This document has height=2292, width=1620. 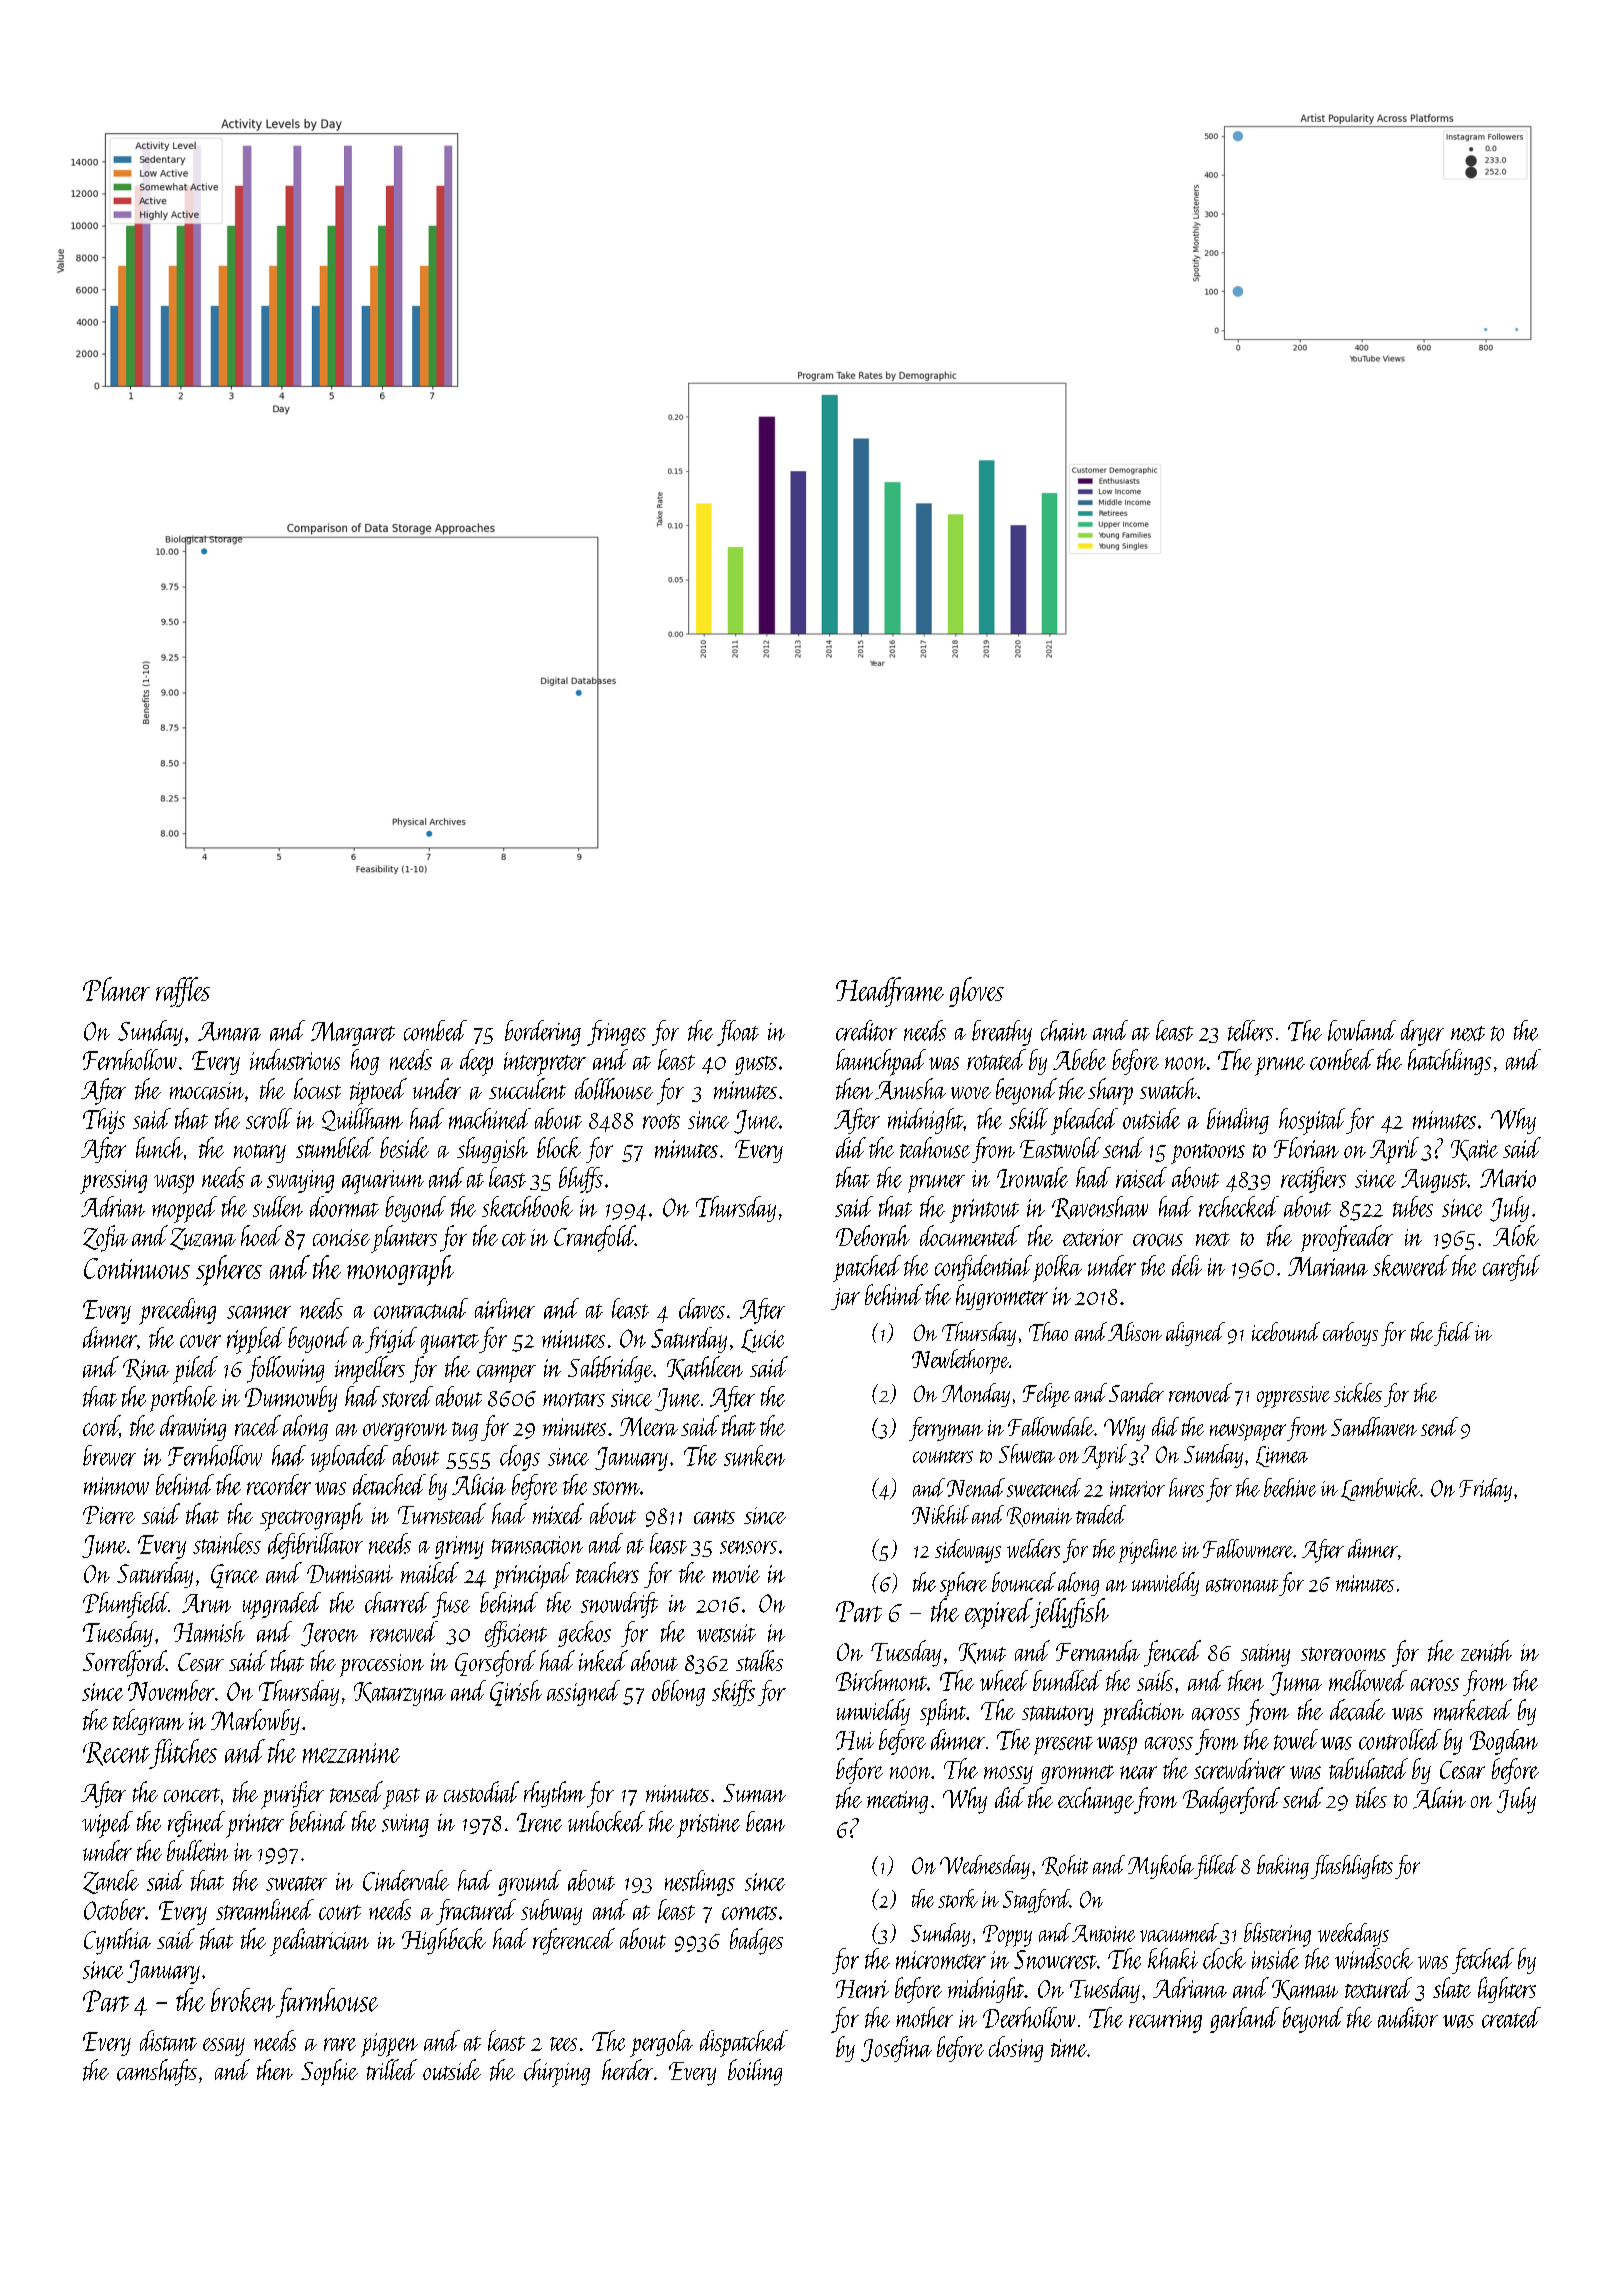 I want to click on wheel, so click(x=1004, y=1680).
